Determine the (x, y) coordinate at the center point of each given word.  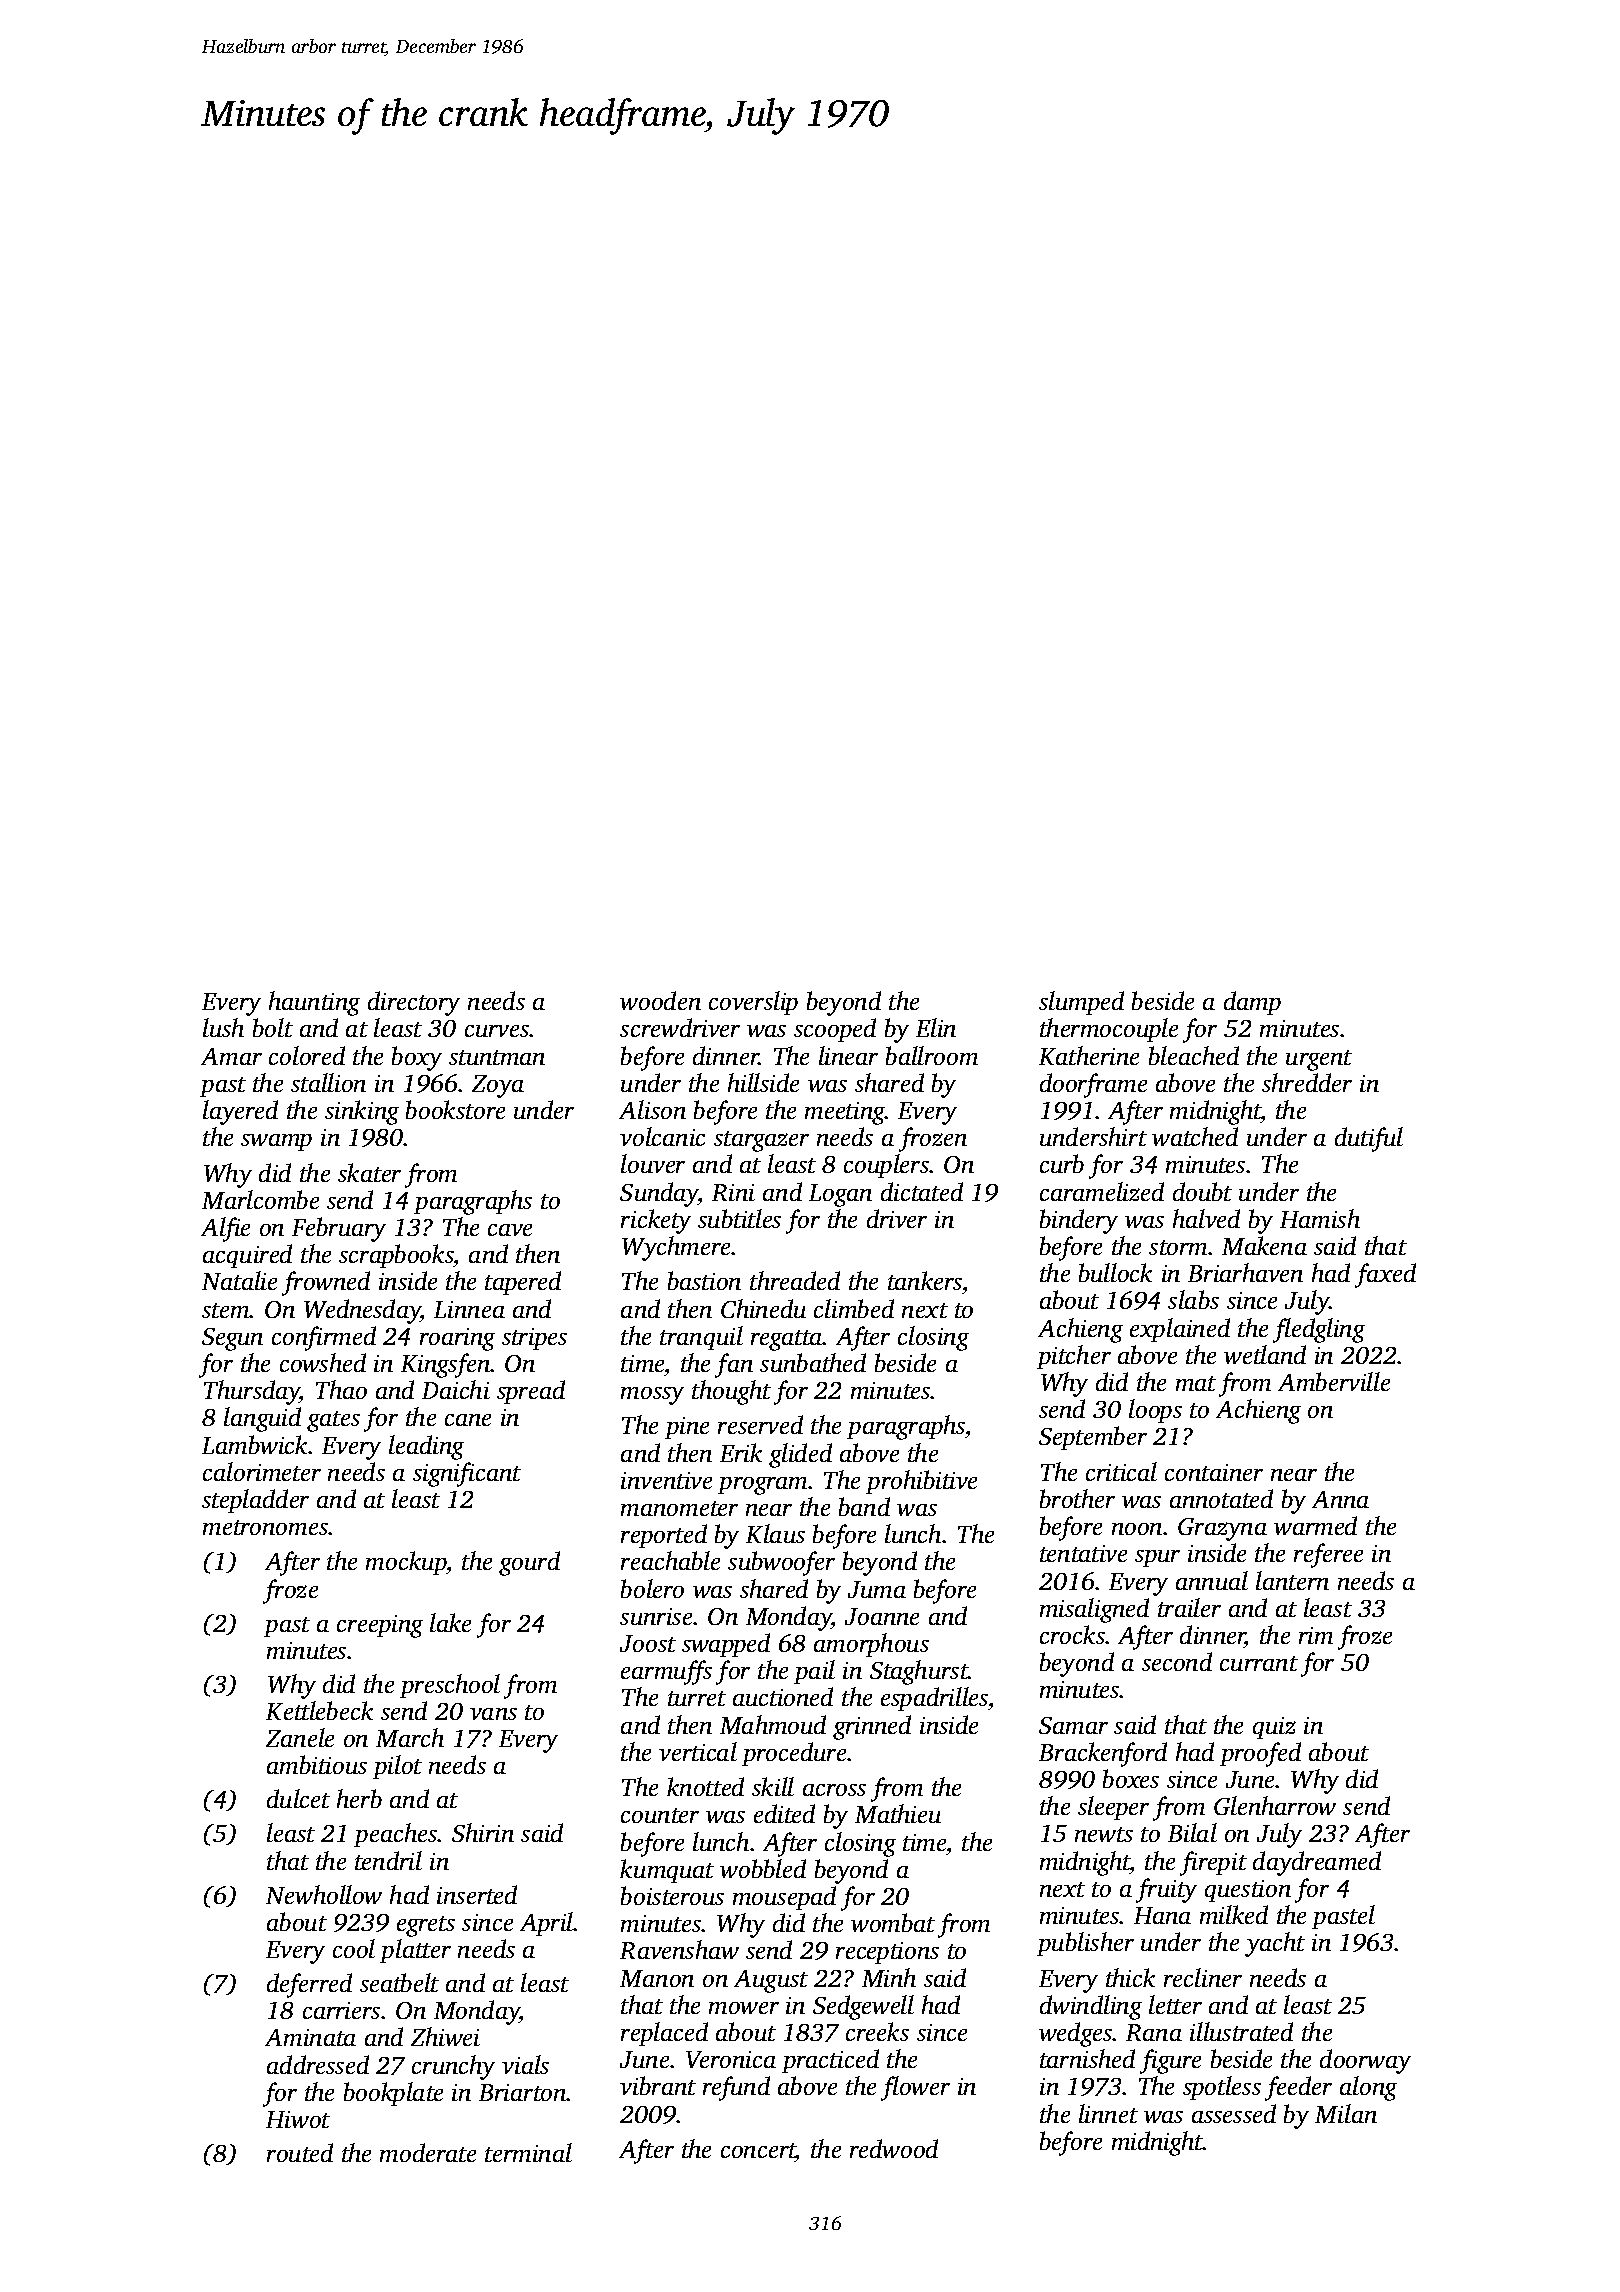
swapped (726, 1645)
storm (1179, 1247)
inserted (477, 1894)
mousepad (784, 1898)
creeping (380, 1626)
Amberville (1334, 1381)
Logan (840, 1195)
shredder (1307, 1082)
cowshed (323, 1362)
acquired (247, 1256)
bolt (273, 1027)
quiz (1274, 1728)
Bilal (1192, 1832)
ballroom (932, 1055)
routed (300, 2152)
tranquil (701, 1338)
